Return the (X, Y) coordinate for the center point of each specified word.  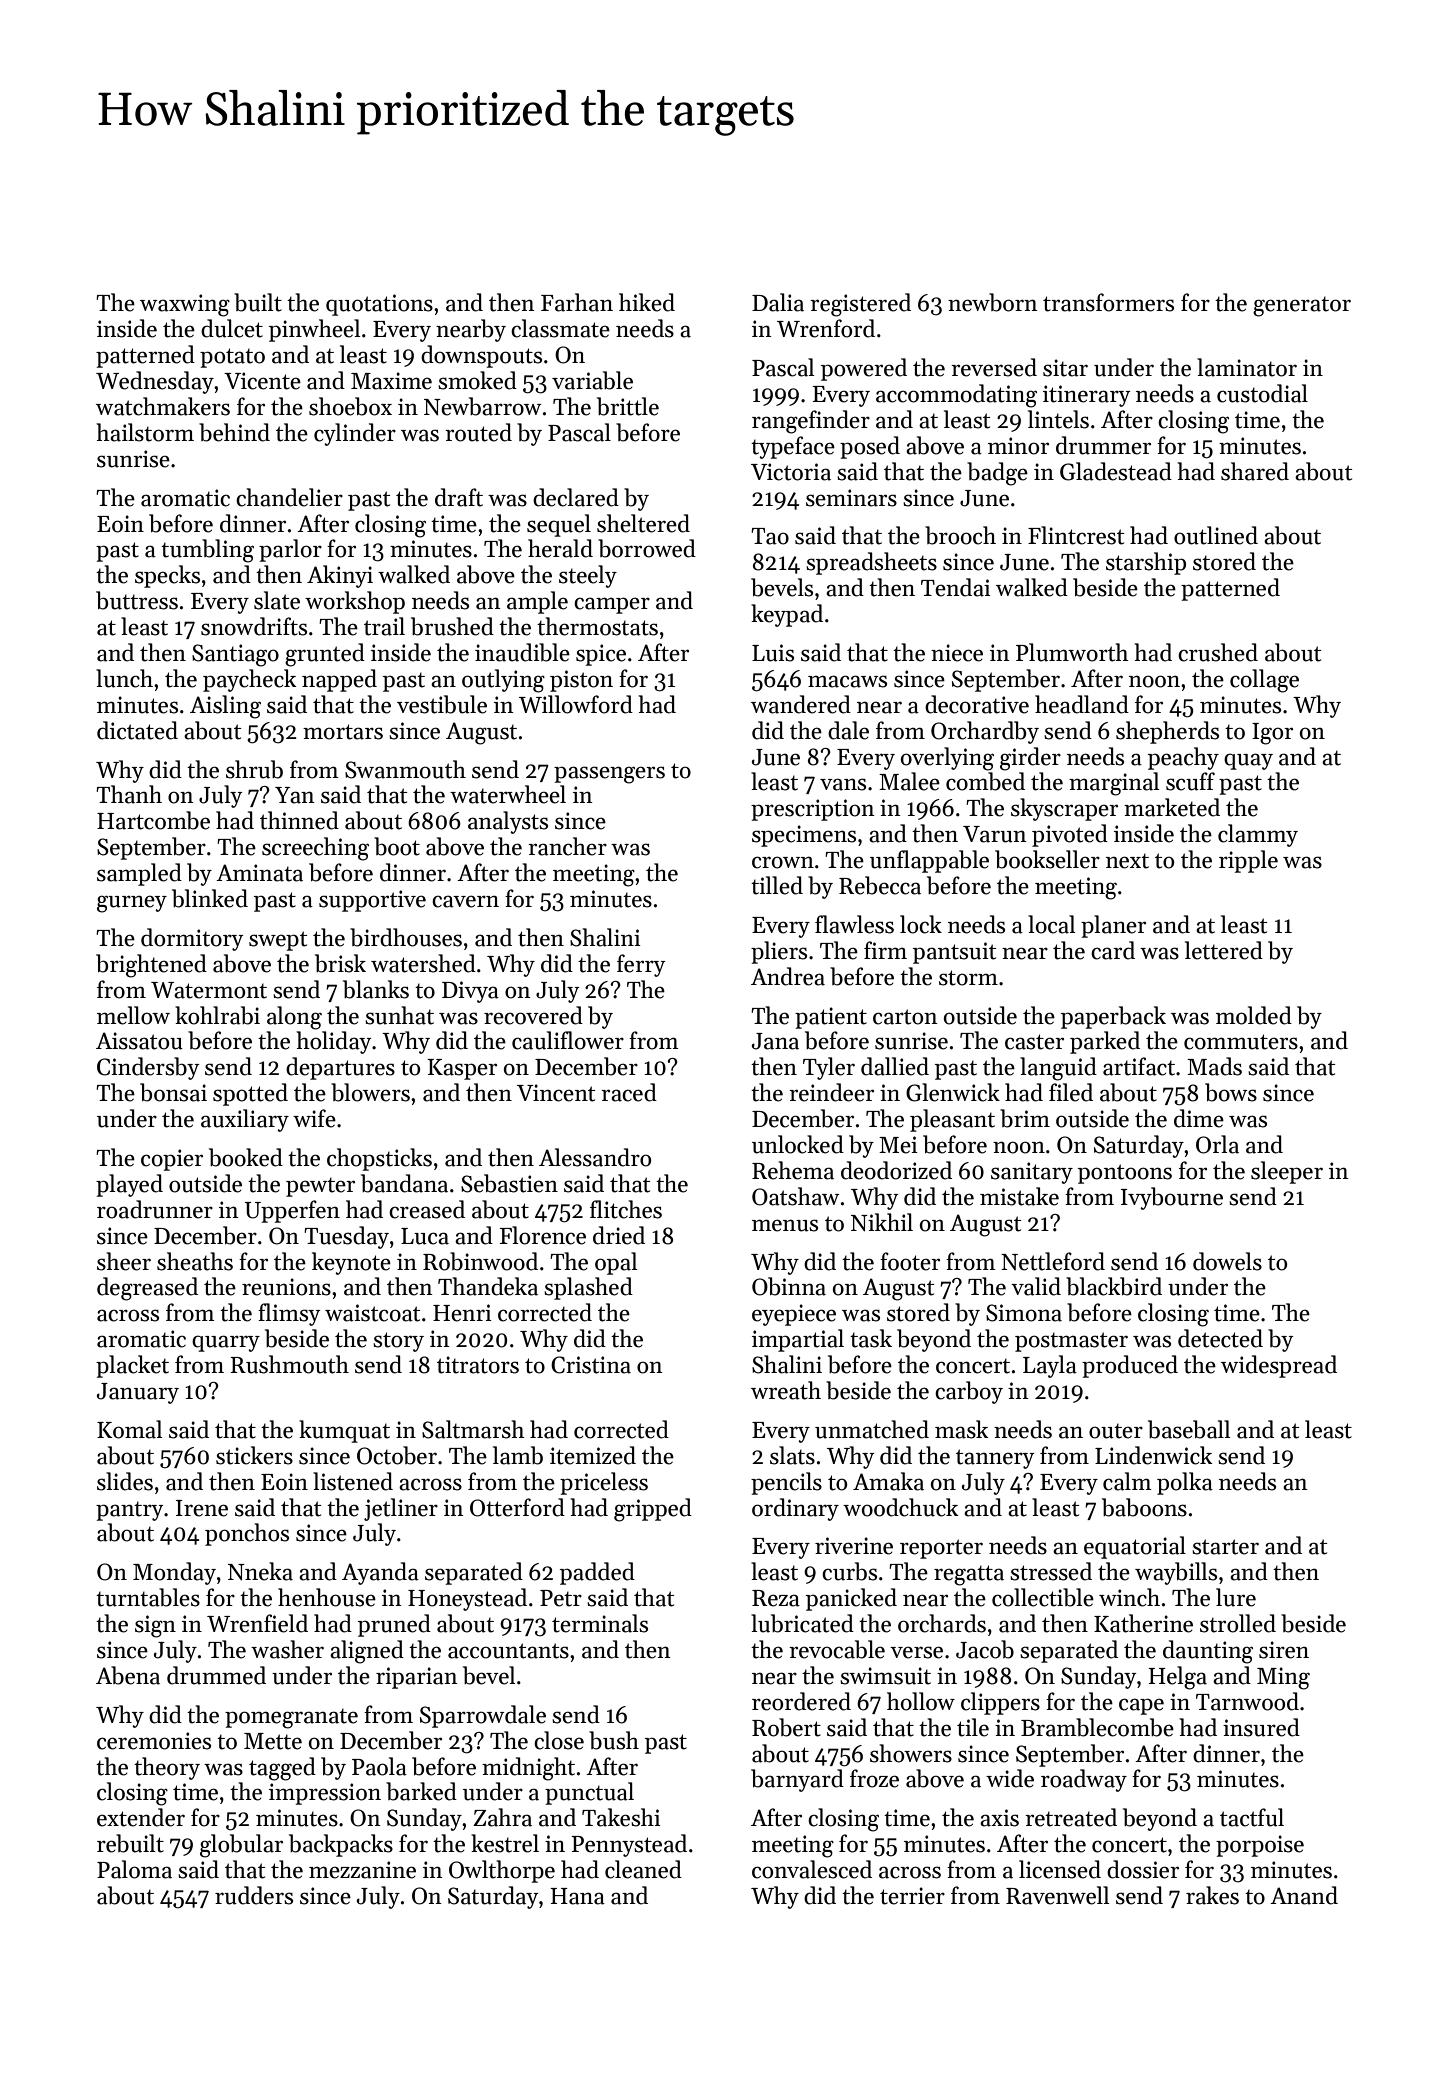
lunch (124, 678)
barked (421, 1791)
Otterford (517, 1507)
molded (1254, 1015)
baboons (1144, 1507)
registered (860, 305)
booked (246, 1157)
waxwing (185, 305)
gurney (132, 904)
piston (581, 681)
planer (1113, 926)
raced (629, 1092)
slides (125, 1481)
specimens (804, 836)
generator (1302, 307)
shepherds (1167, 732)
